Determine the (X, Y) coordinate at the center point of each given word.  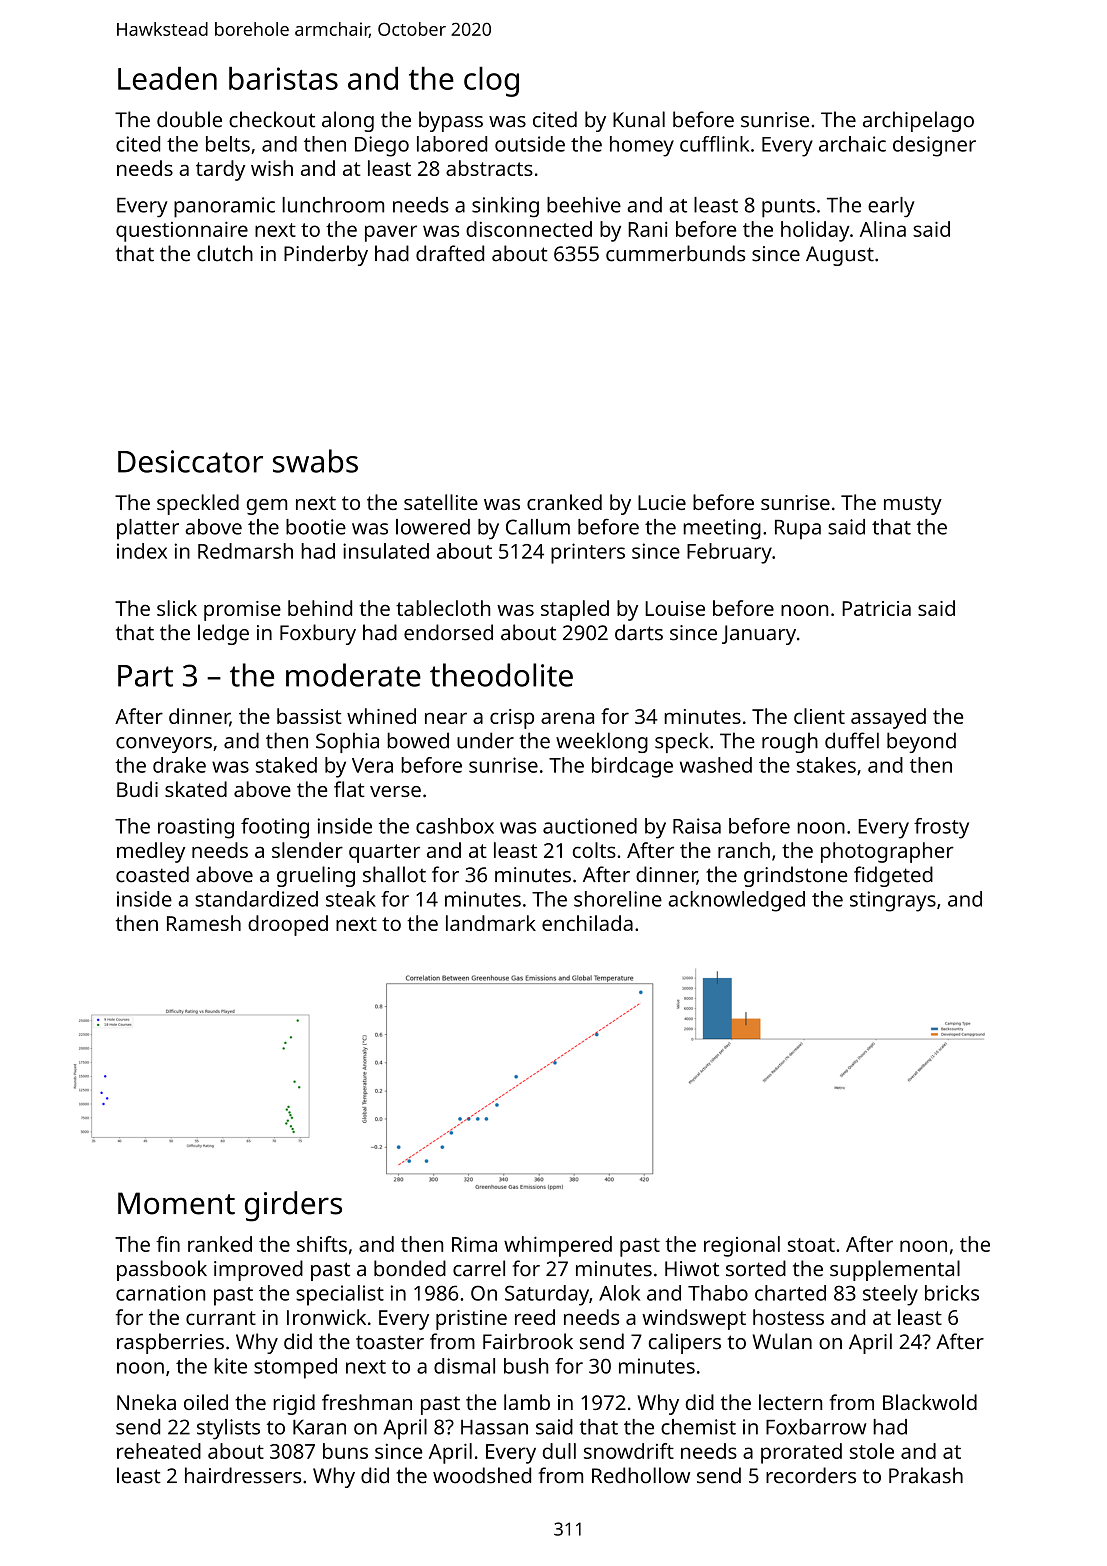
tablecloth (443, 608)
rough (790, 742)
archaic (852, 144)
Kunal (639, 119)
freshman (367, 1402)
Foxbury (318, 634)
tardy (220, 170)
